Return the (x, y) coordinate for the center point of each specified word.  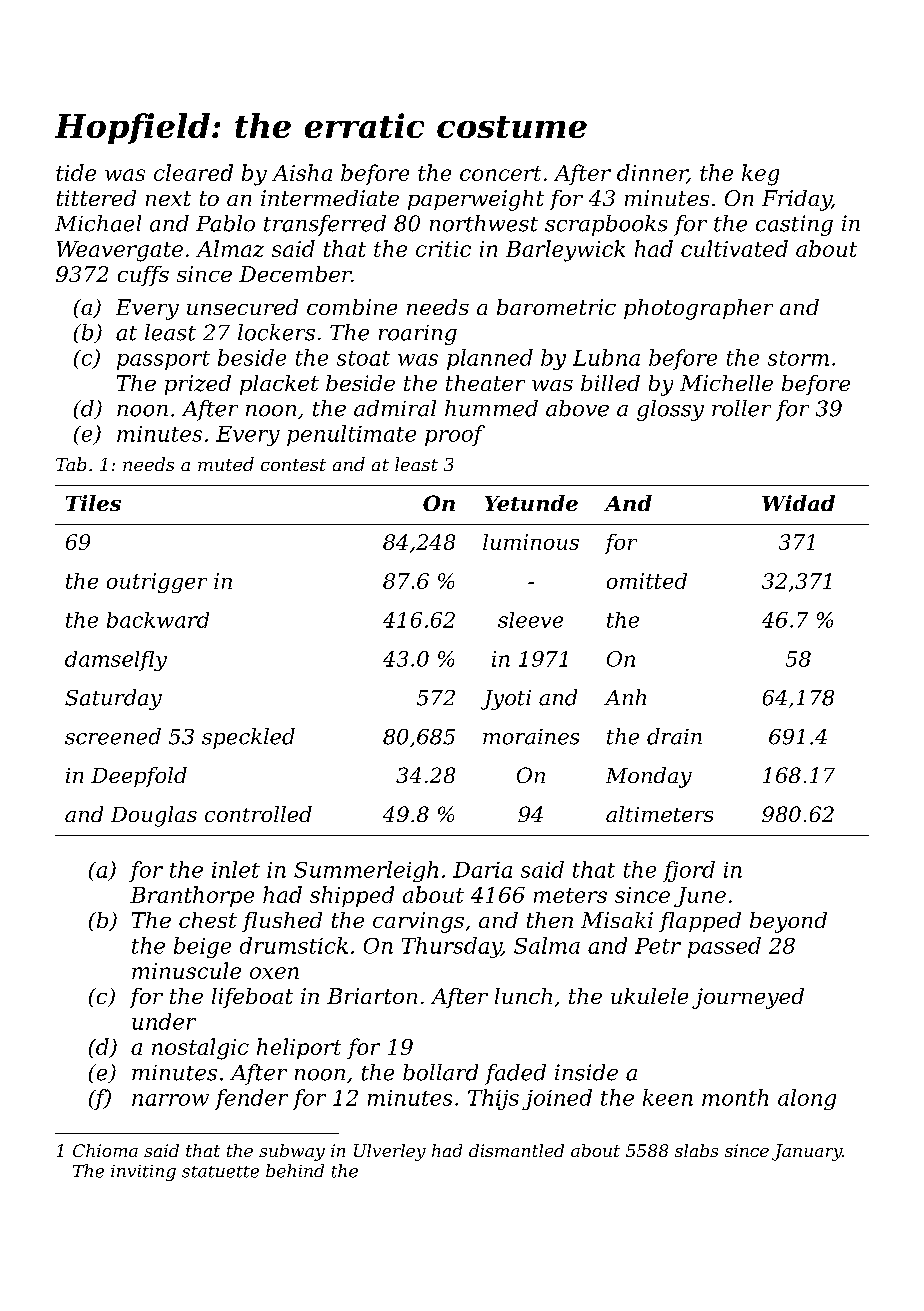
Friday (796, 200)
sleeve (530, 620)
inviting (143, 1173)
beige (202, 947)
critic (443, 249)
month (735, 1097)
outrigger (157, 583)
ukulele (649, 996)
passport (163, 360)
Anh (625, 697)
